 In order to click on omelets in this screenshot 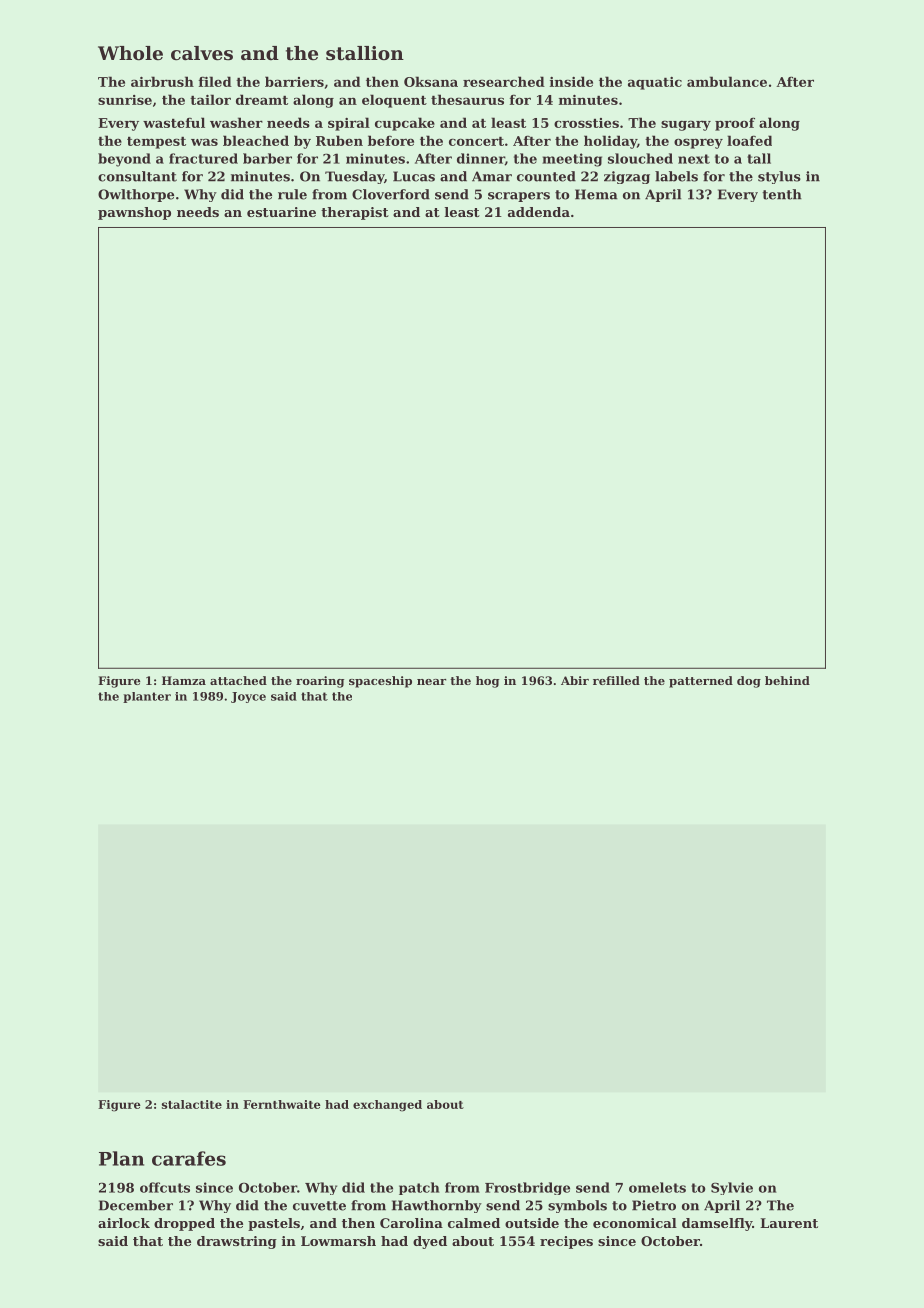, I will do `click(657, 1187)`.
